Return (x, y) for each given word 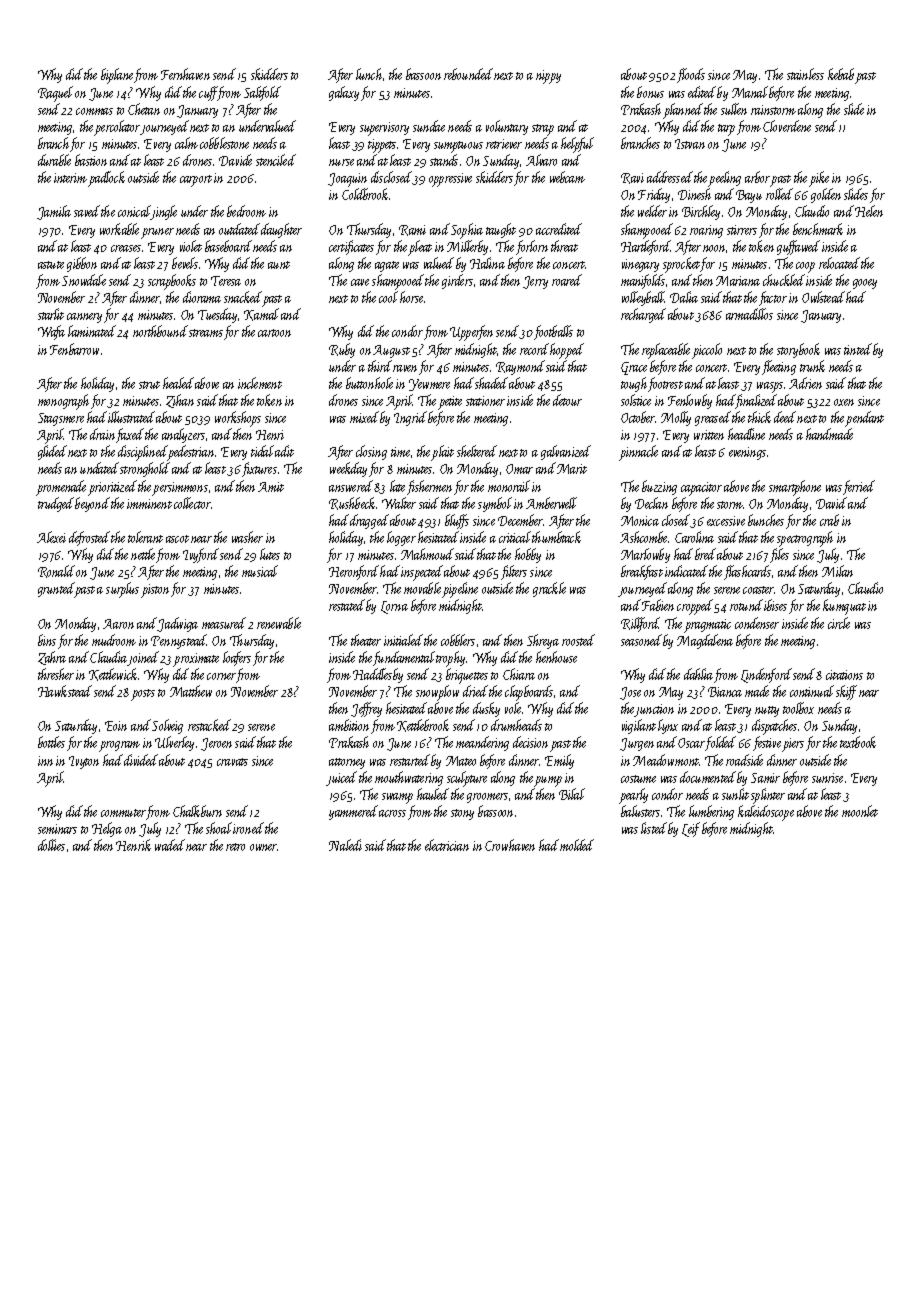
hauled (433, 794)
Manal (750, 92)
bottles (51, 742)
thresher (56, 674)
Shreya (543, 641)
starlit (51, 314)
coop (805, 267)
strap (543, 130)
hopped (567, 351)
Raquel (55, 94)
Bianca (725, 692)
